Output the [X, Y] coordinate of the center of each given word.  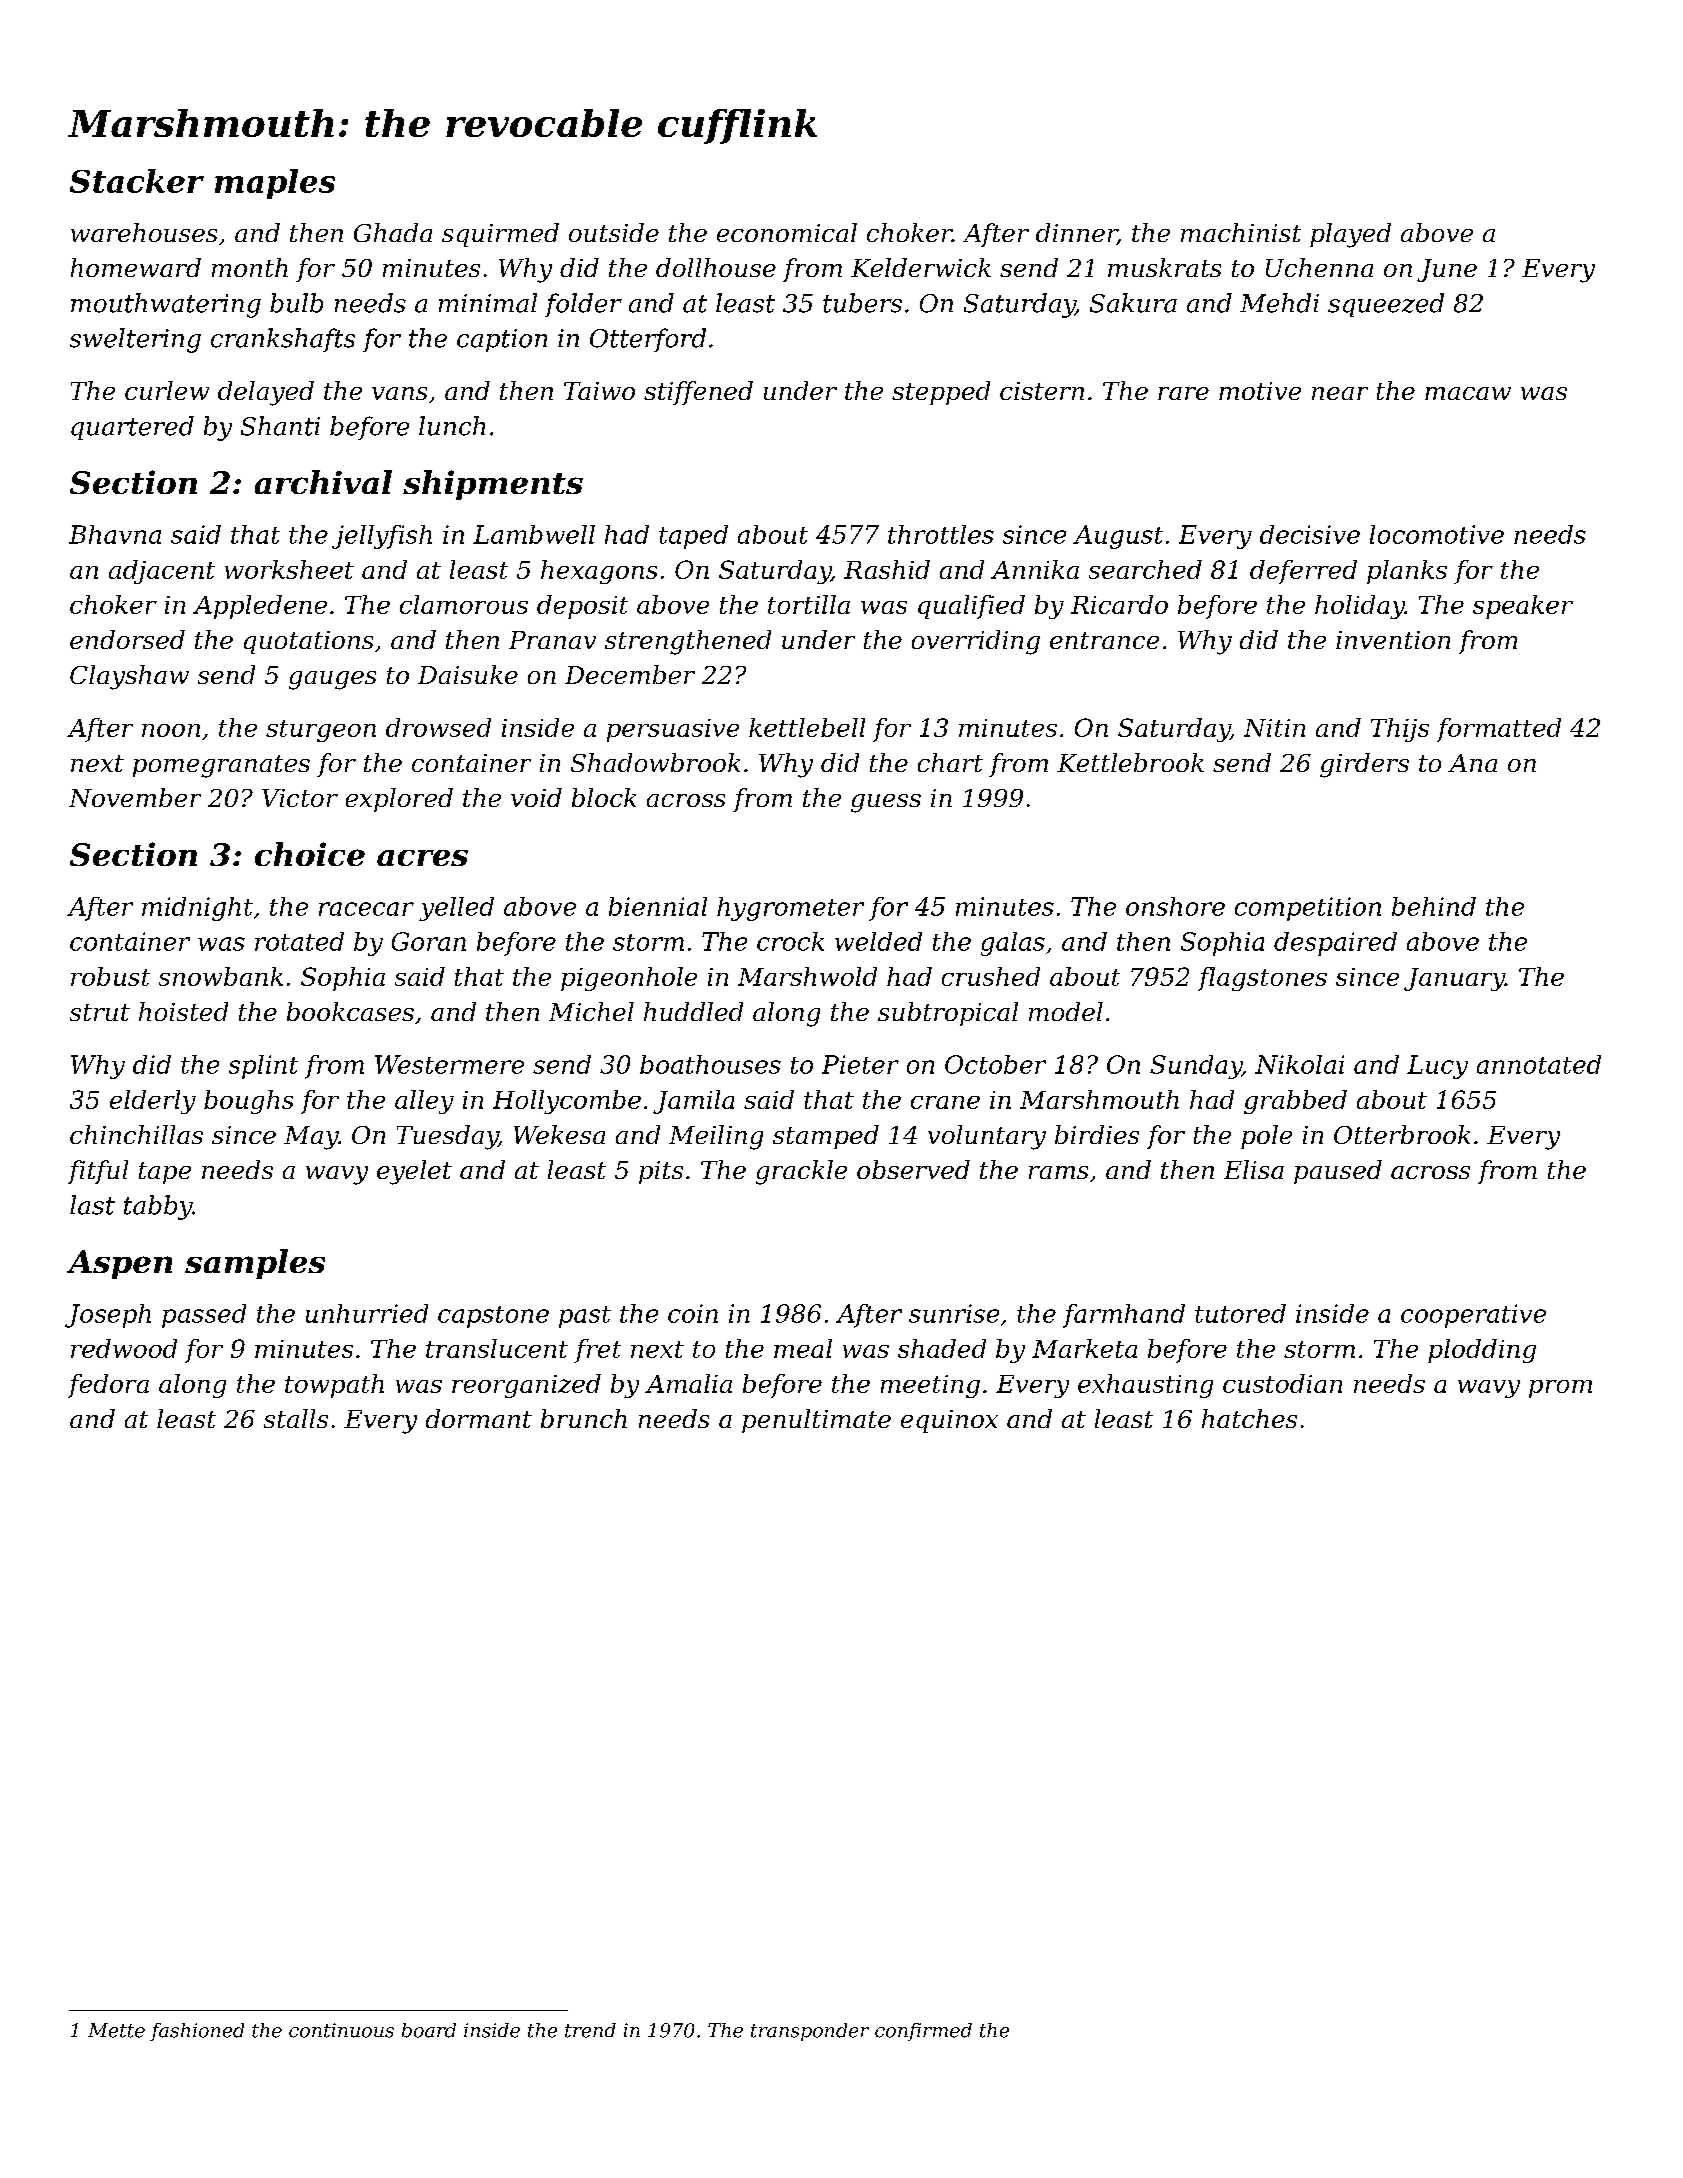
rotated [299, 941]
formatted [1499, 730]
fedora [108, 1386]
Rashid [887, 569]
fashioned [197, 2032]
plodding [1482, 1351]
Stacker [137, 181]
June [1447, 270]
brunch [584, 1418]
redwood [124, 1348]
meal [803, 1348]
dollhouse [716, 267]
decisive [1310, 534]
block [604, 797]
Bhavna [115, 534]
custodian [1282, 1383]
